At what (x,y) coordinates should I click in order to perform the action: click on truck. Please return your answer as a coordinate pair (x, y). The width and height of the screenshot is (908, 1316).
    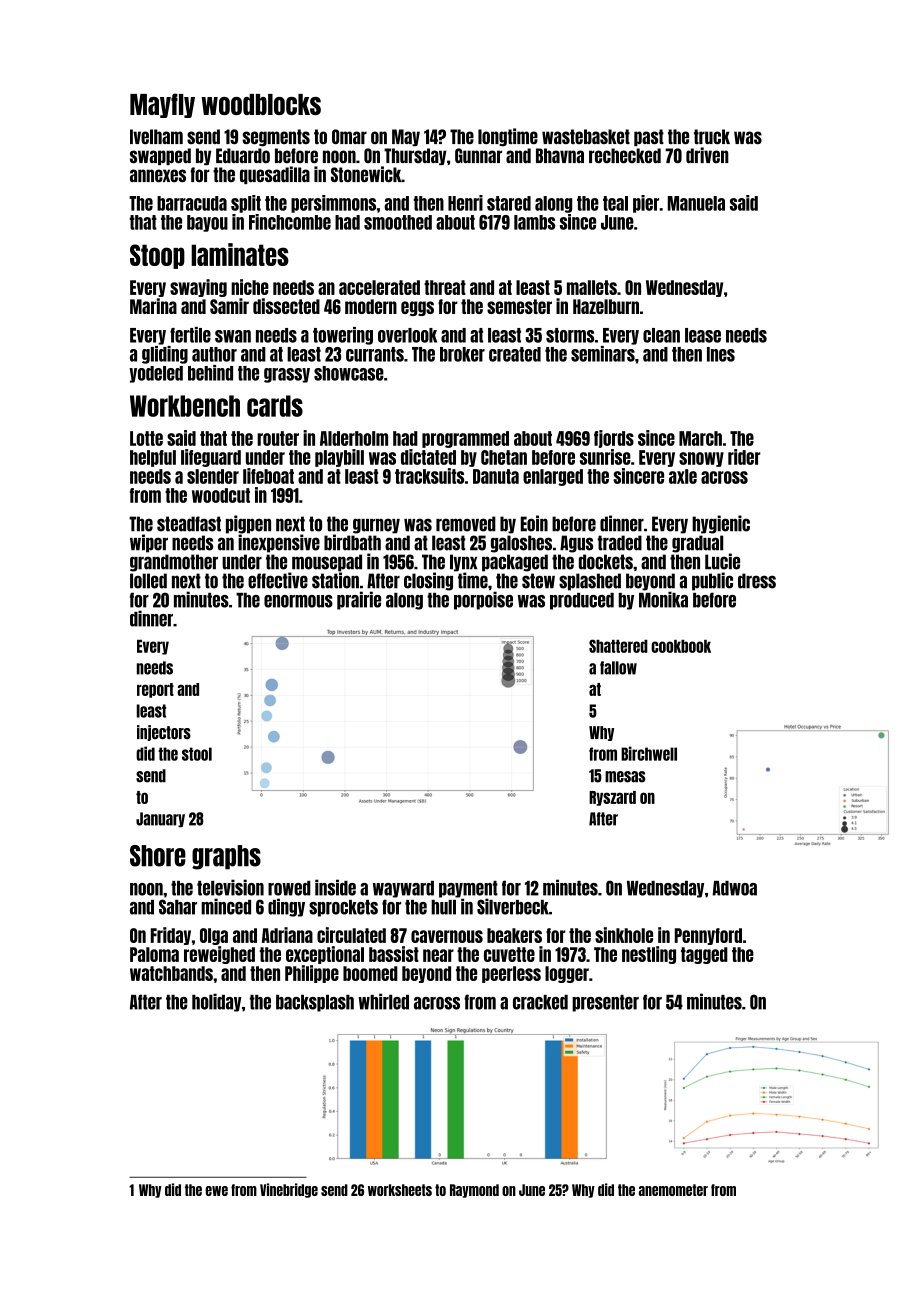
    Looking at the image, I should click on (712, 136).
